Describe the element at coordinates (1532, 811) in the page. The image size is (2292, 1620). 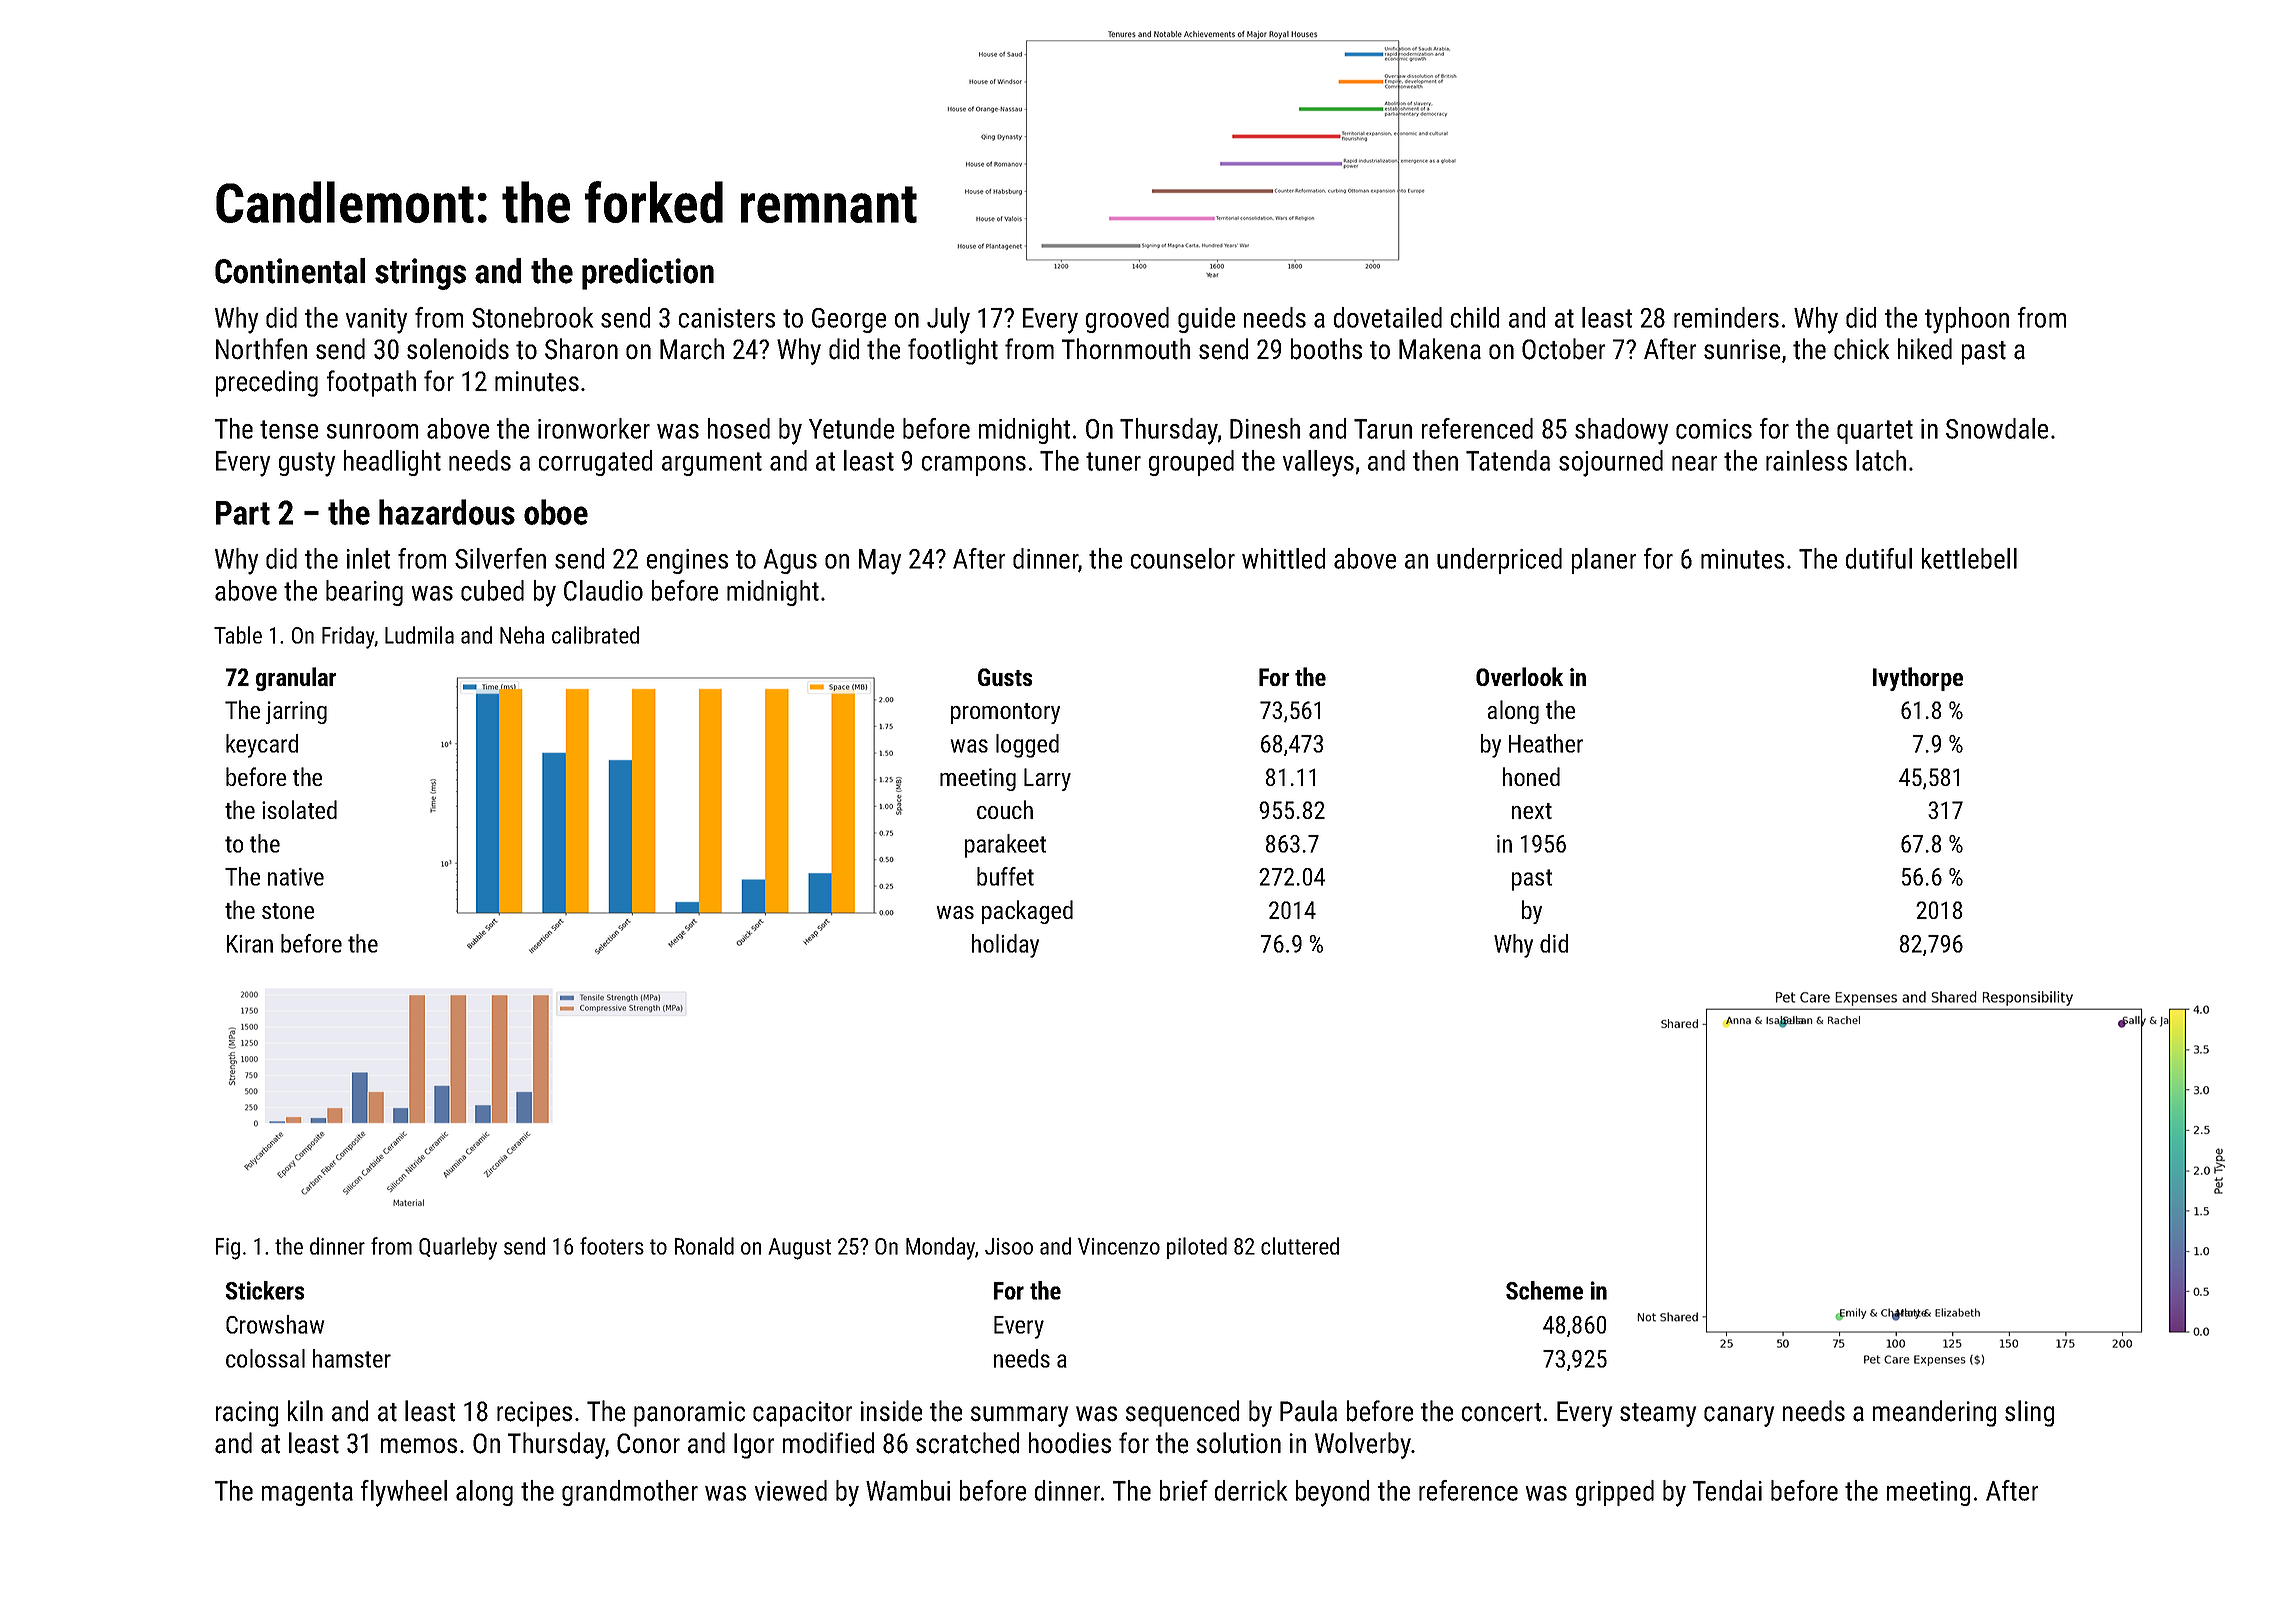
I see `next` at that location.
